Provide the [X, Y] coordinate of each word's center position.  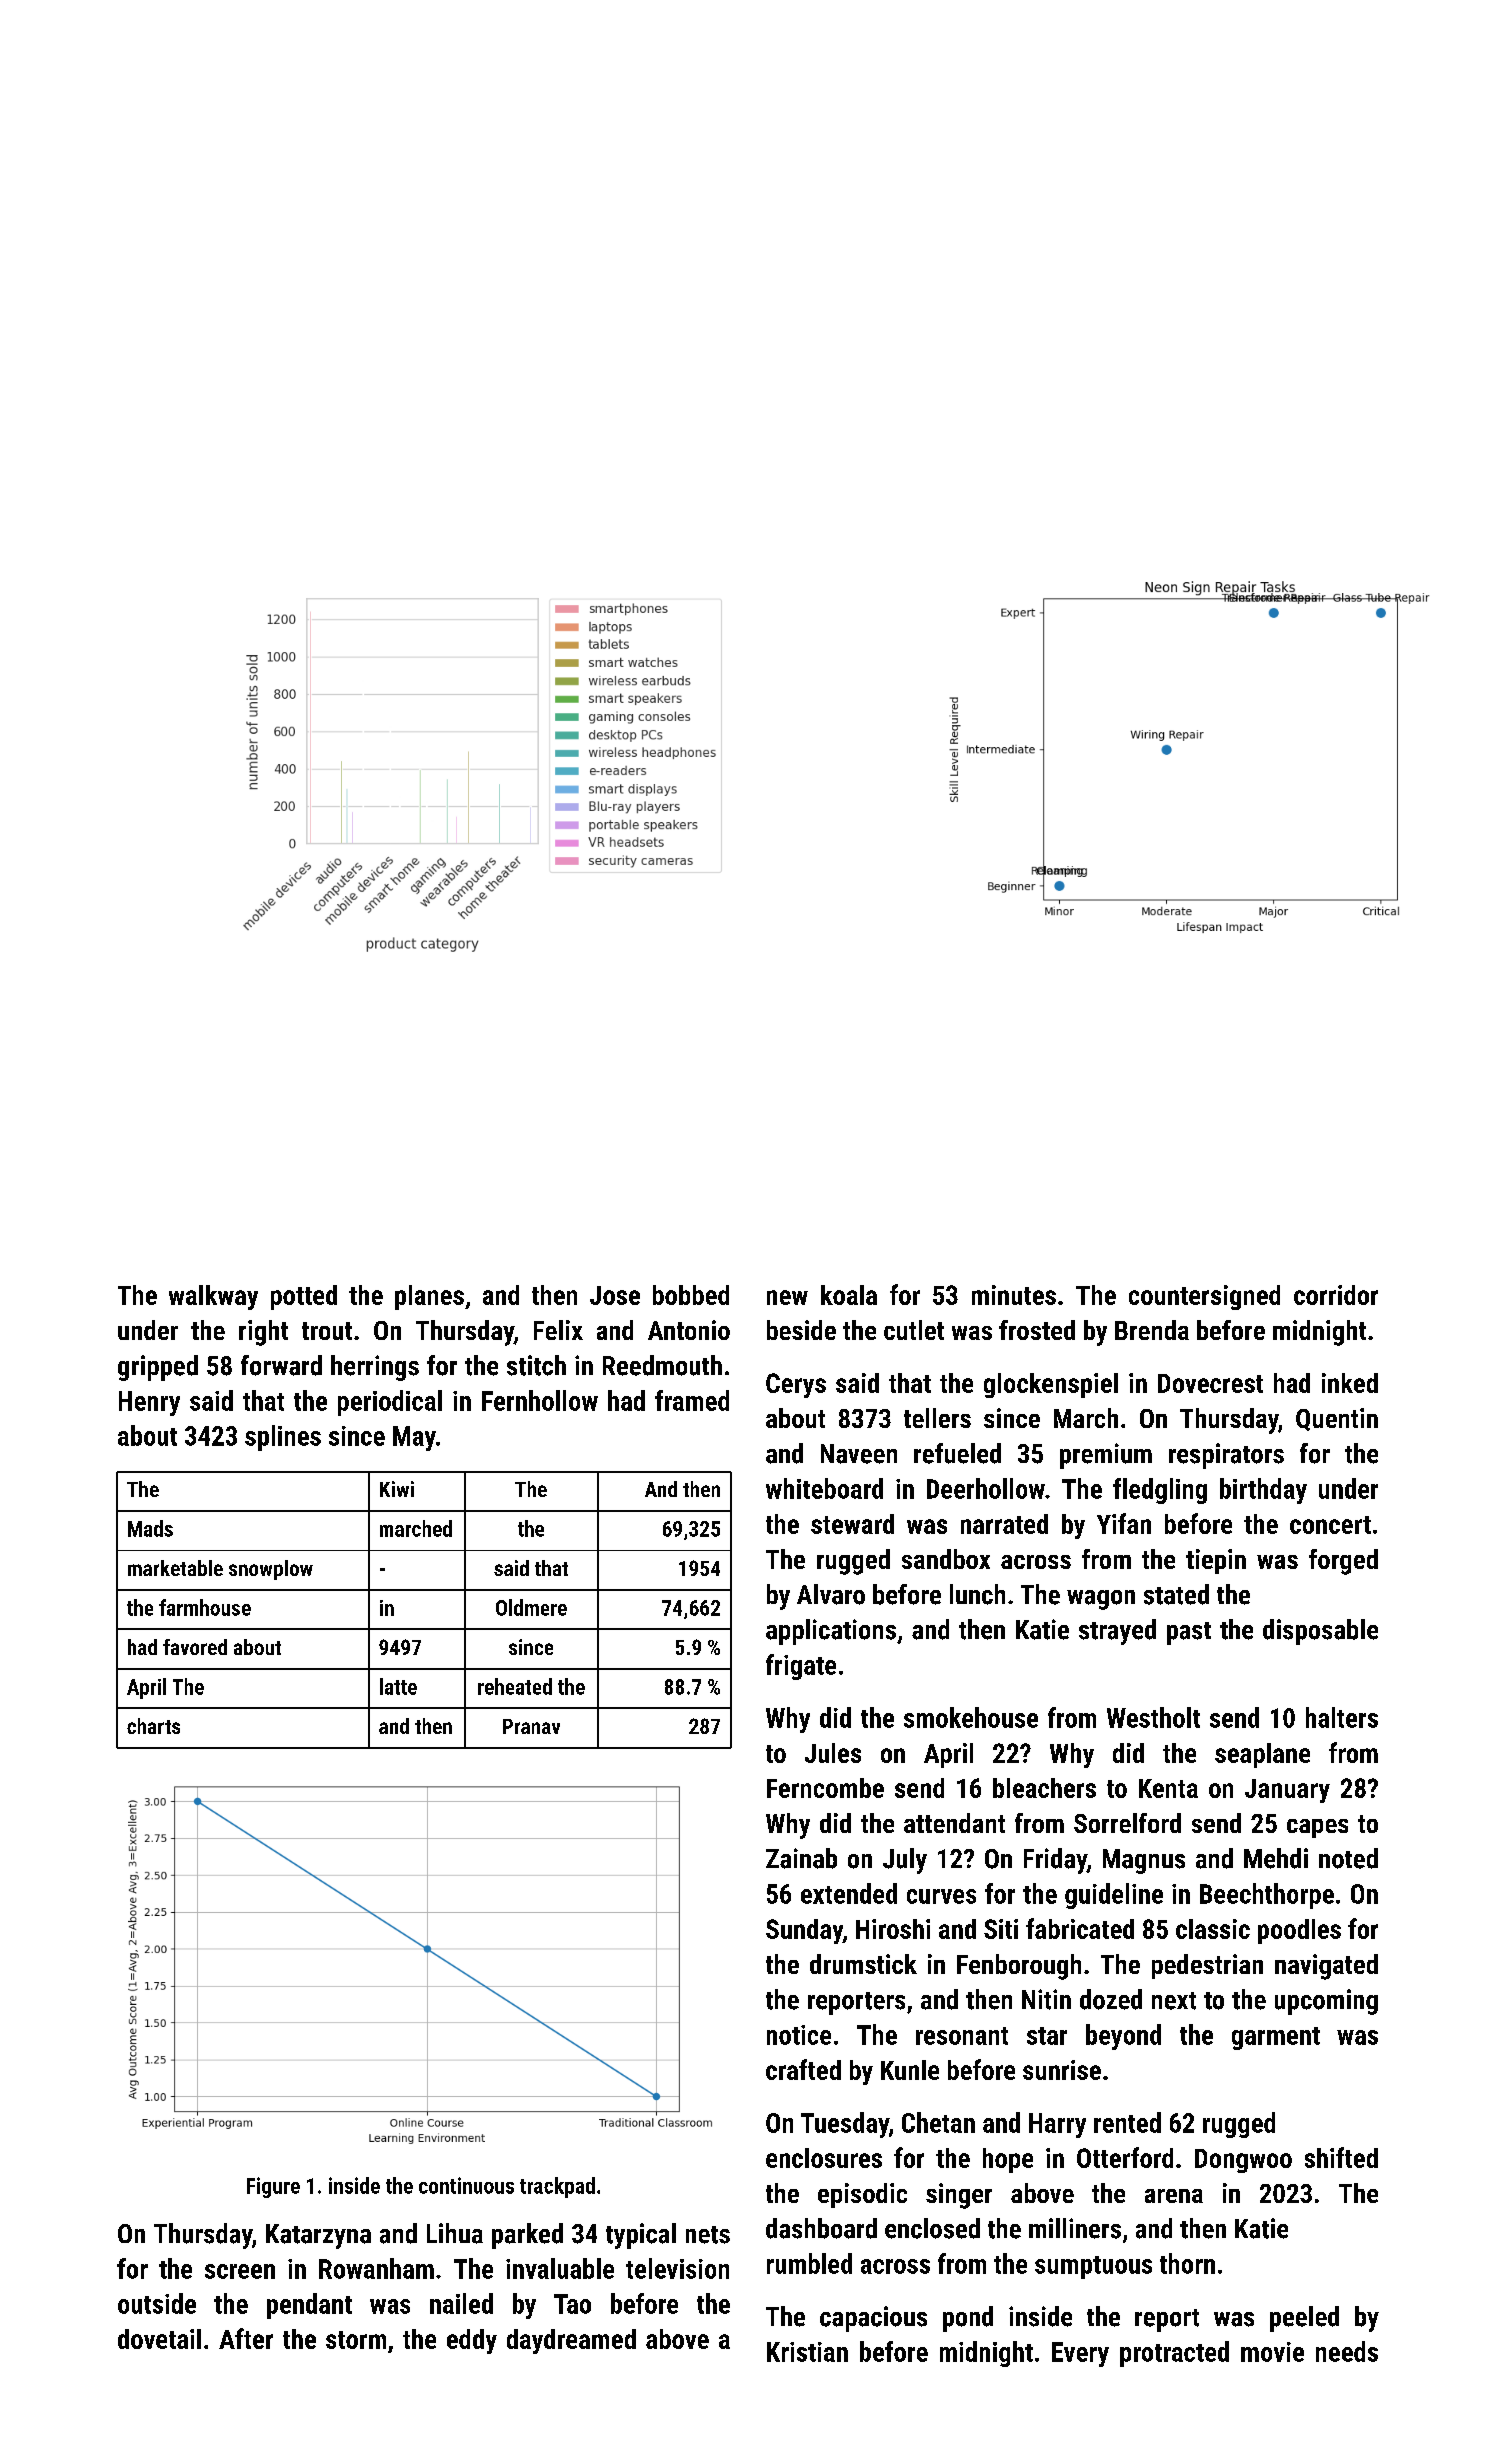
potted [304, 1297]
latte [398, 1686]
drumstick [863, 1964]
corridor [1336, 1295]
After [246, 2338]
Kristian [807, 2352]
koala [849, 1295]
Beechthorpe [1267, 1896]
